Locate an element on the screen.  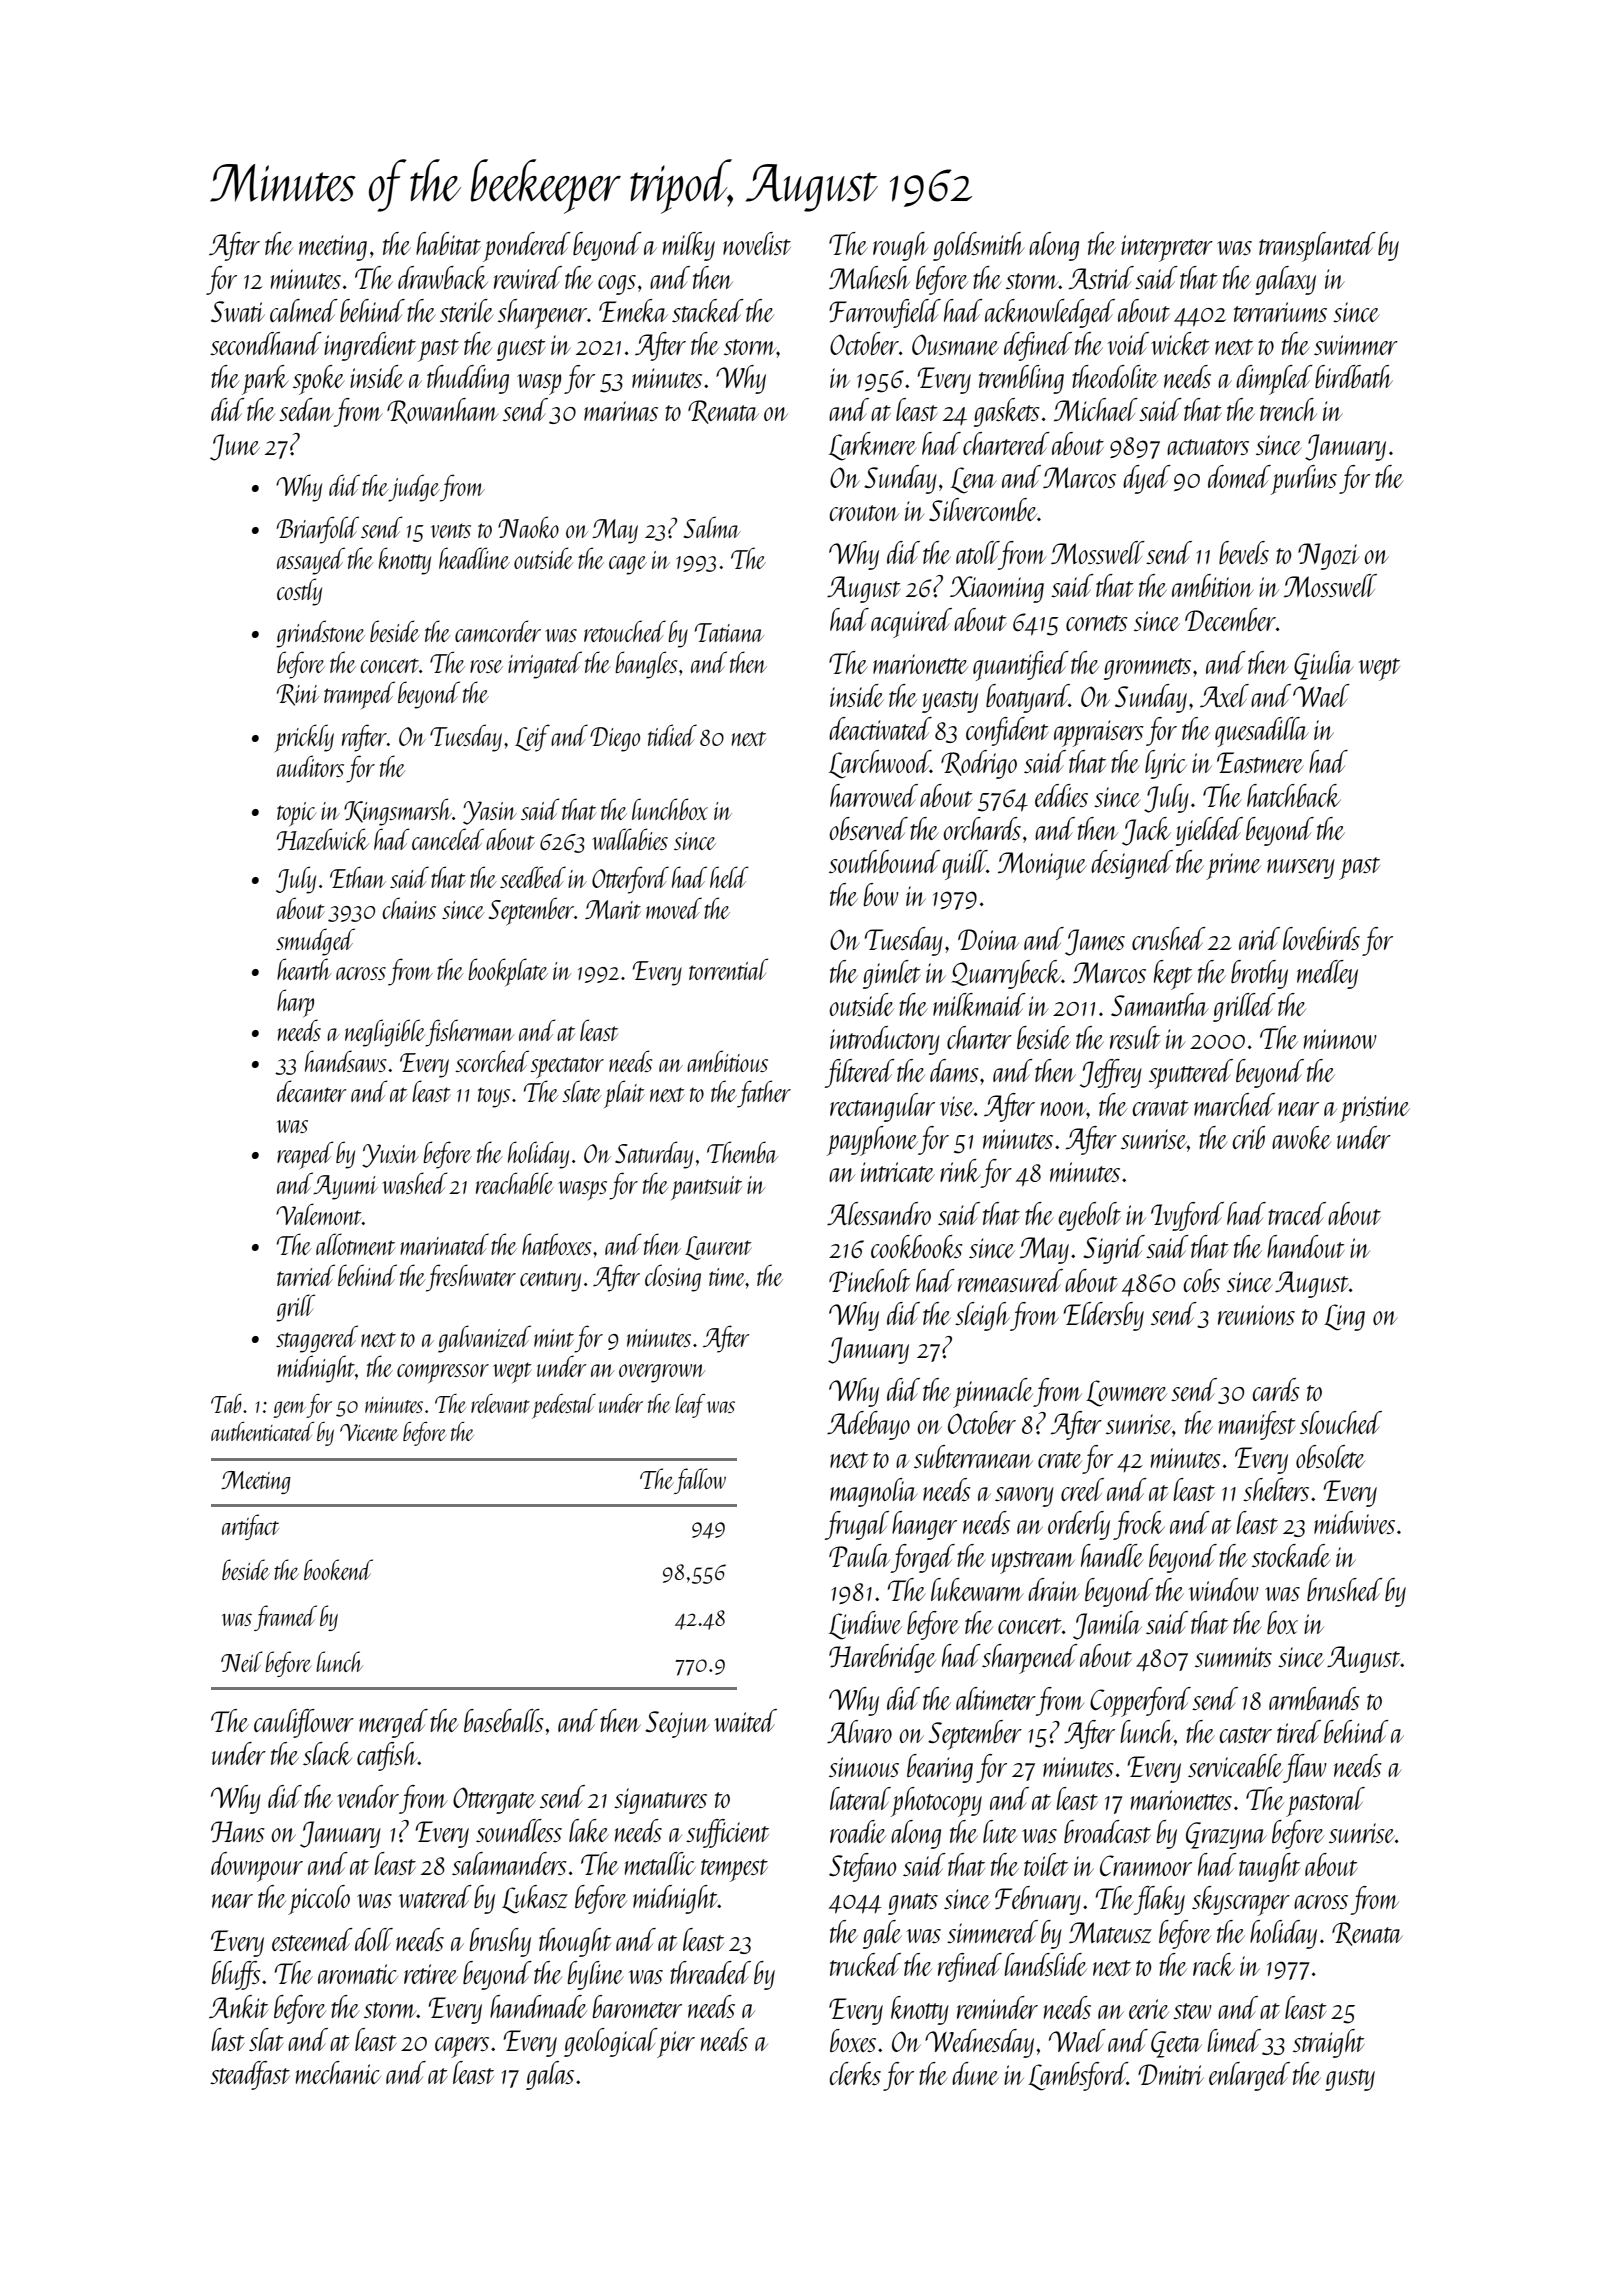
Ivyford is located at coordinates (1187, 1216).
